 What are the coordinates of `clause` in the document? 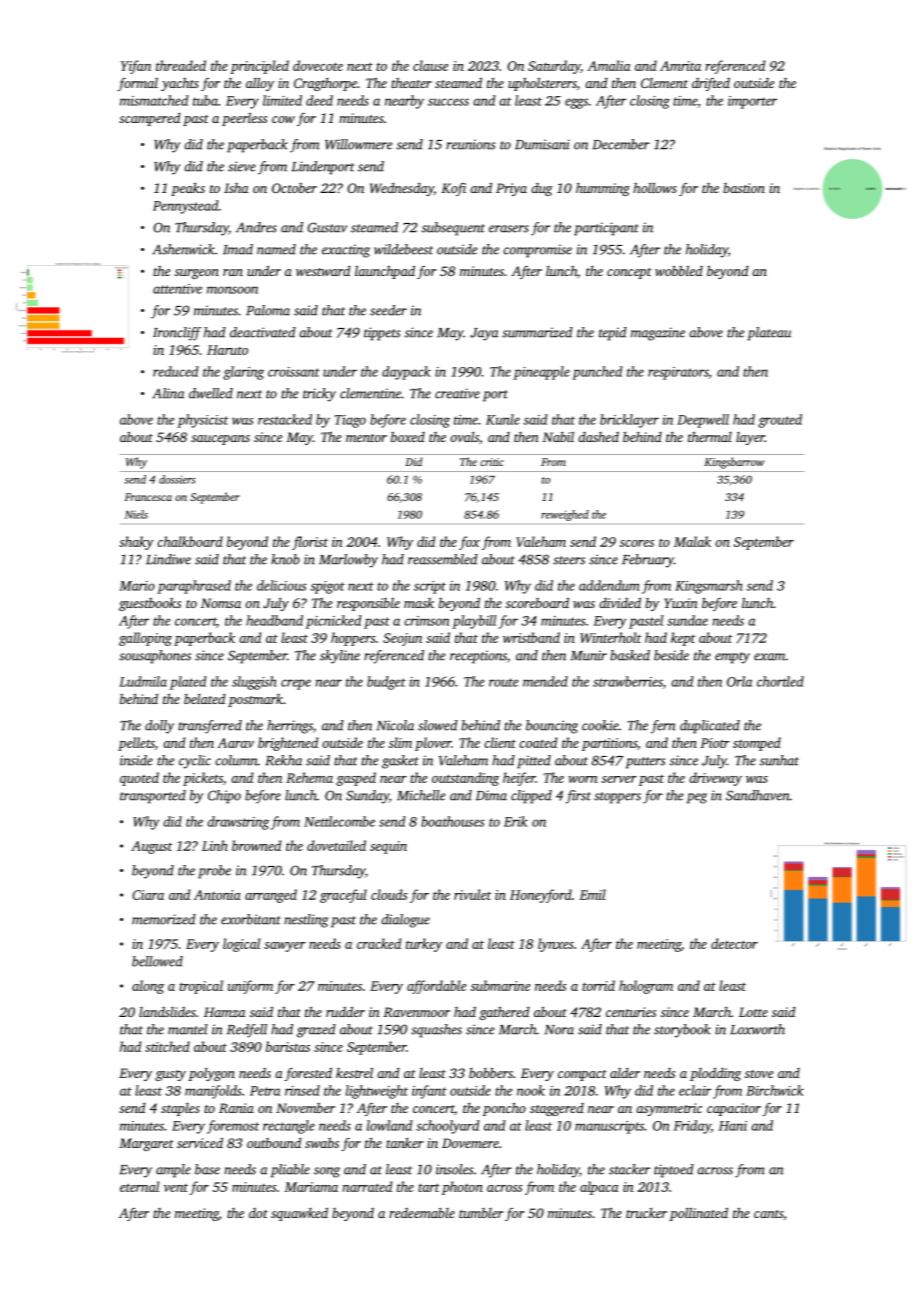 It's located at (431, 65).
